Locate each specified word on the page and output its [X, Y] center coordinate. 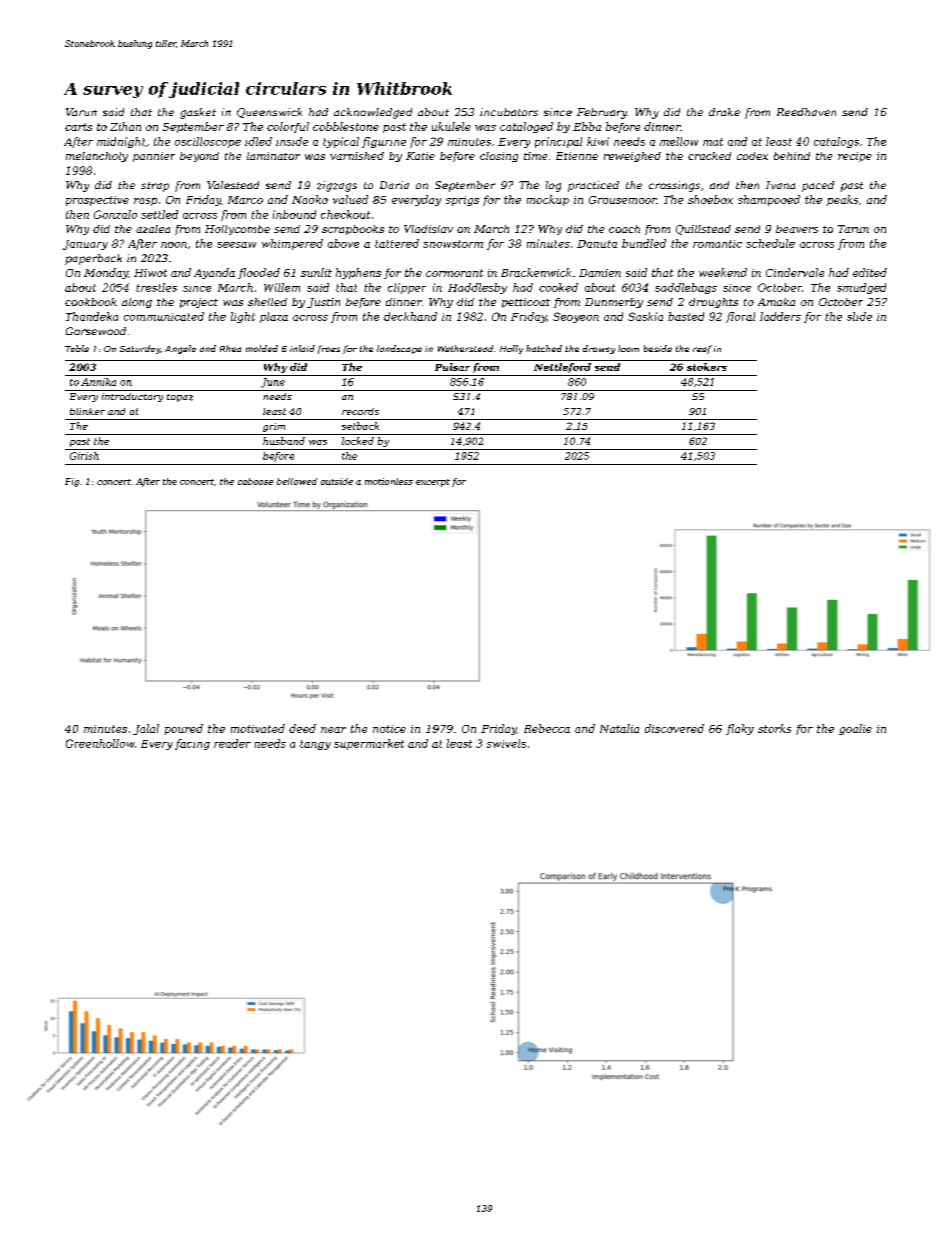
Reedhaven [806, 112]
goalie [855, 729]
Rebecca [547, 728]
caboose [255, 481]
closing [499, 157]
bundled [644, 243]
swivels [506, 743]
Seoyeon [576, 317]
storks [774, 728]
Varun [81, 112]
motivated [258, 728]
